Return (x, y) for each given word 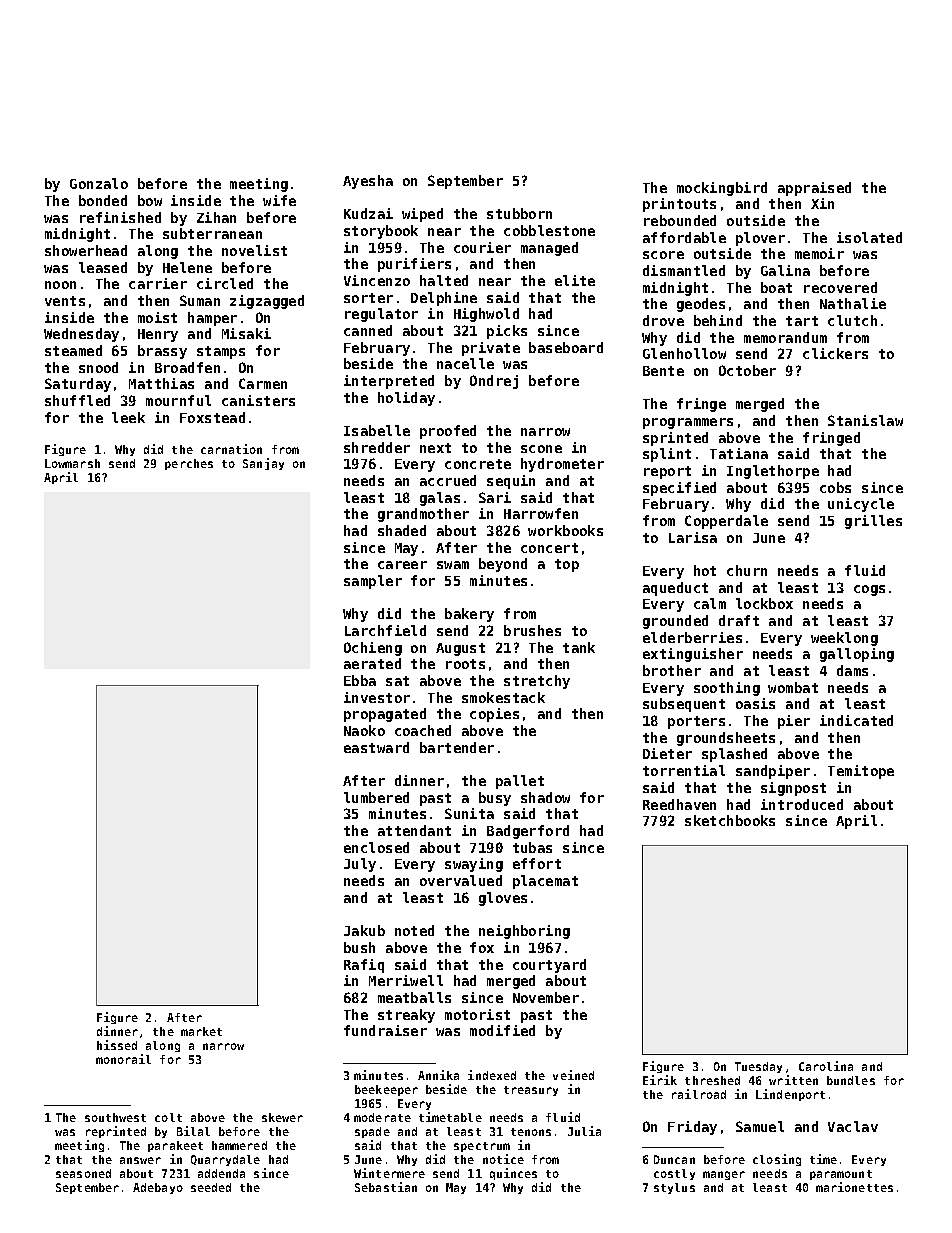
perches (189, 464)
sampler (373, 582)
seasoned (83, 1173)
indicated (856, 720)
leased (103, 267)
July (360, 865)
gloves (503, 899)
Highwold (486, 315)
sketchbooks (730, 820)
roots (465, 664)
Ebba (360, 680)
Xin (822, 203)
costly (674, 1174)
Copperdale (726, 522)
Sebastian (386, 1187)
